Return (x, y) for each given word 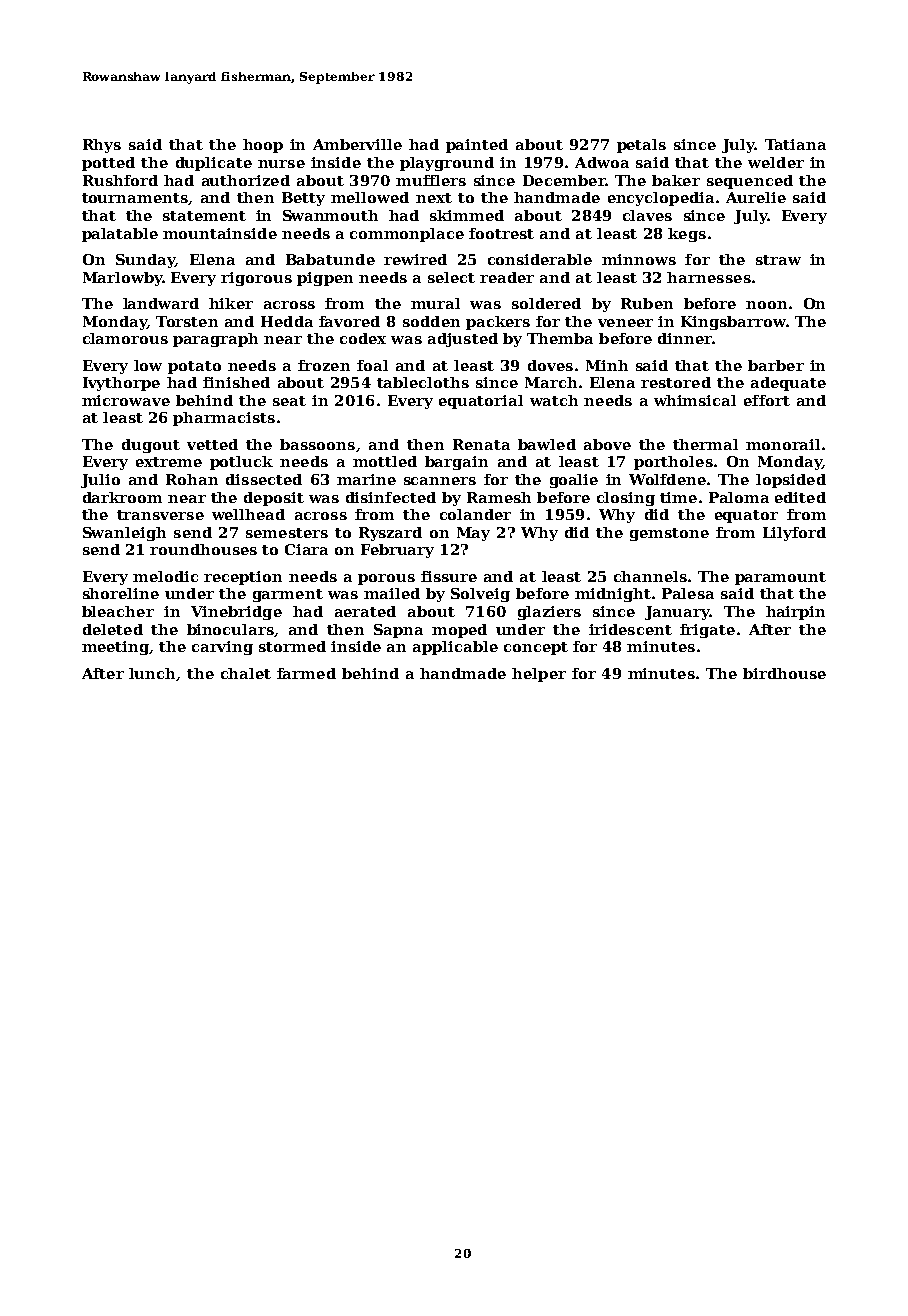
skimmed (467, 215)
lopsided (791, 481)
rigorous (256, 279)
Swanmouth (330, 215)
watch (554, 400)
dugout (151, 446)
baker (676, 180)
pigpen (325, 279)
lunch (152, 673)
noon (766, 305)
